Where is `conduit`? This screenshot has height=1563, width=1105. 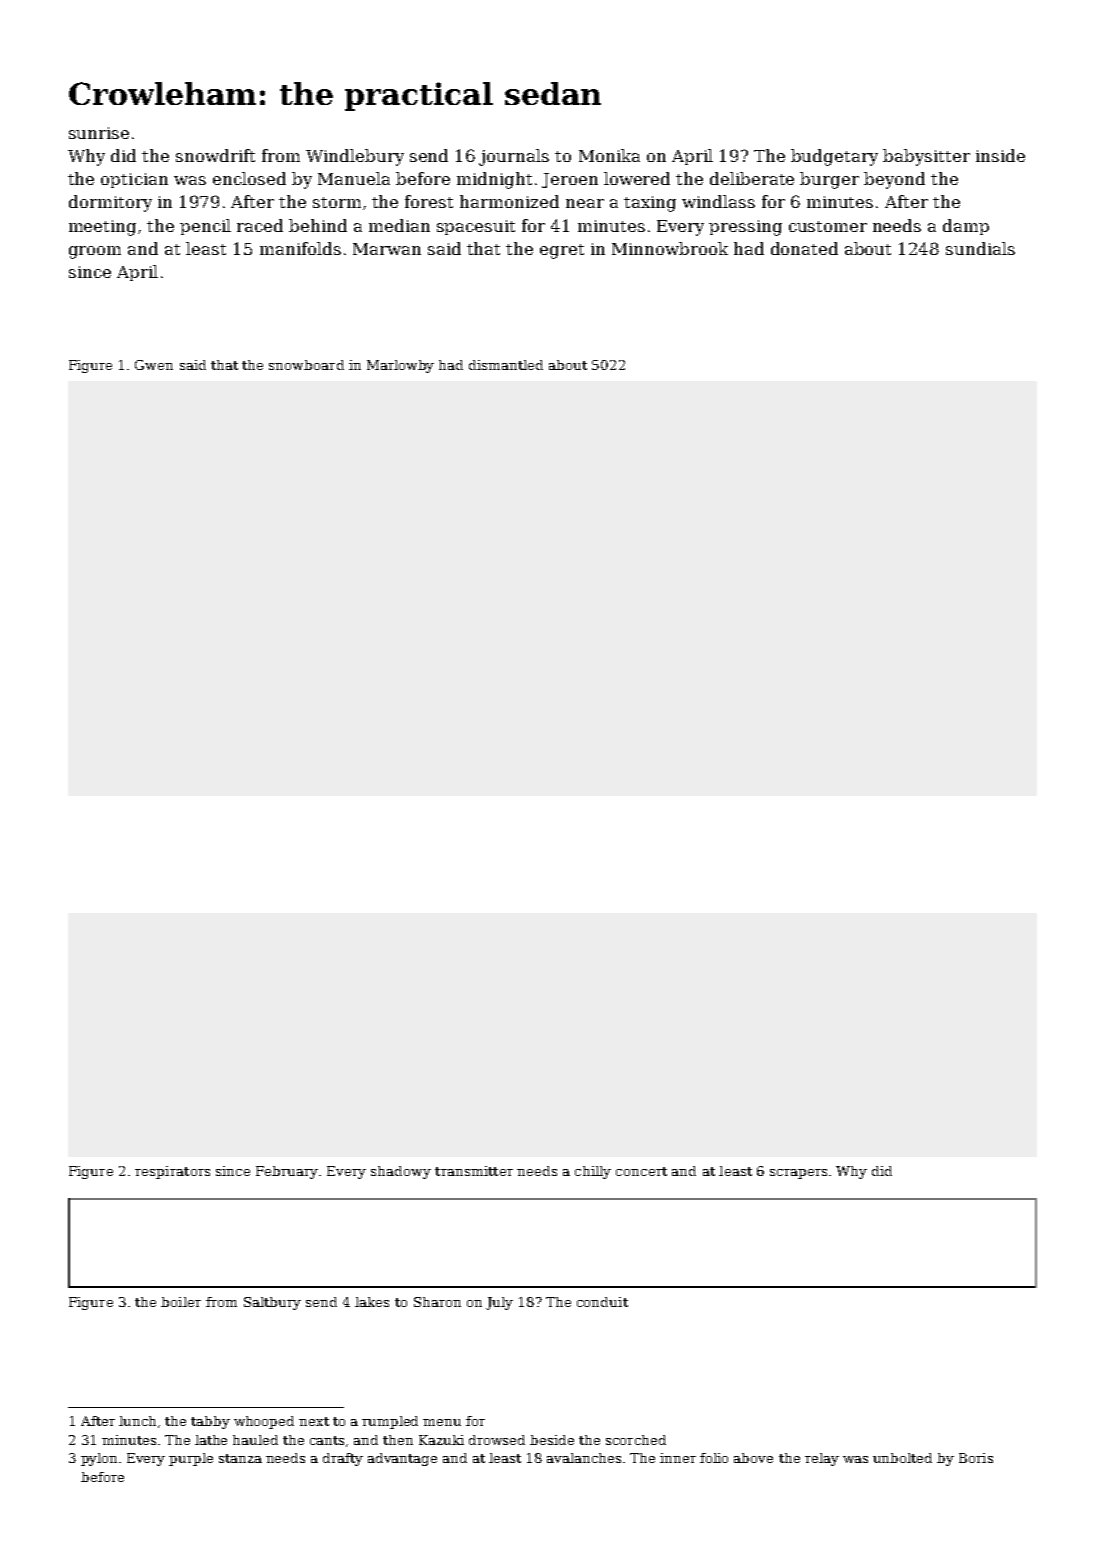
conduit is located at coordinates (602, 1302).
